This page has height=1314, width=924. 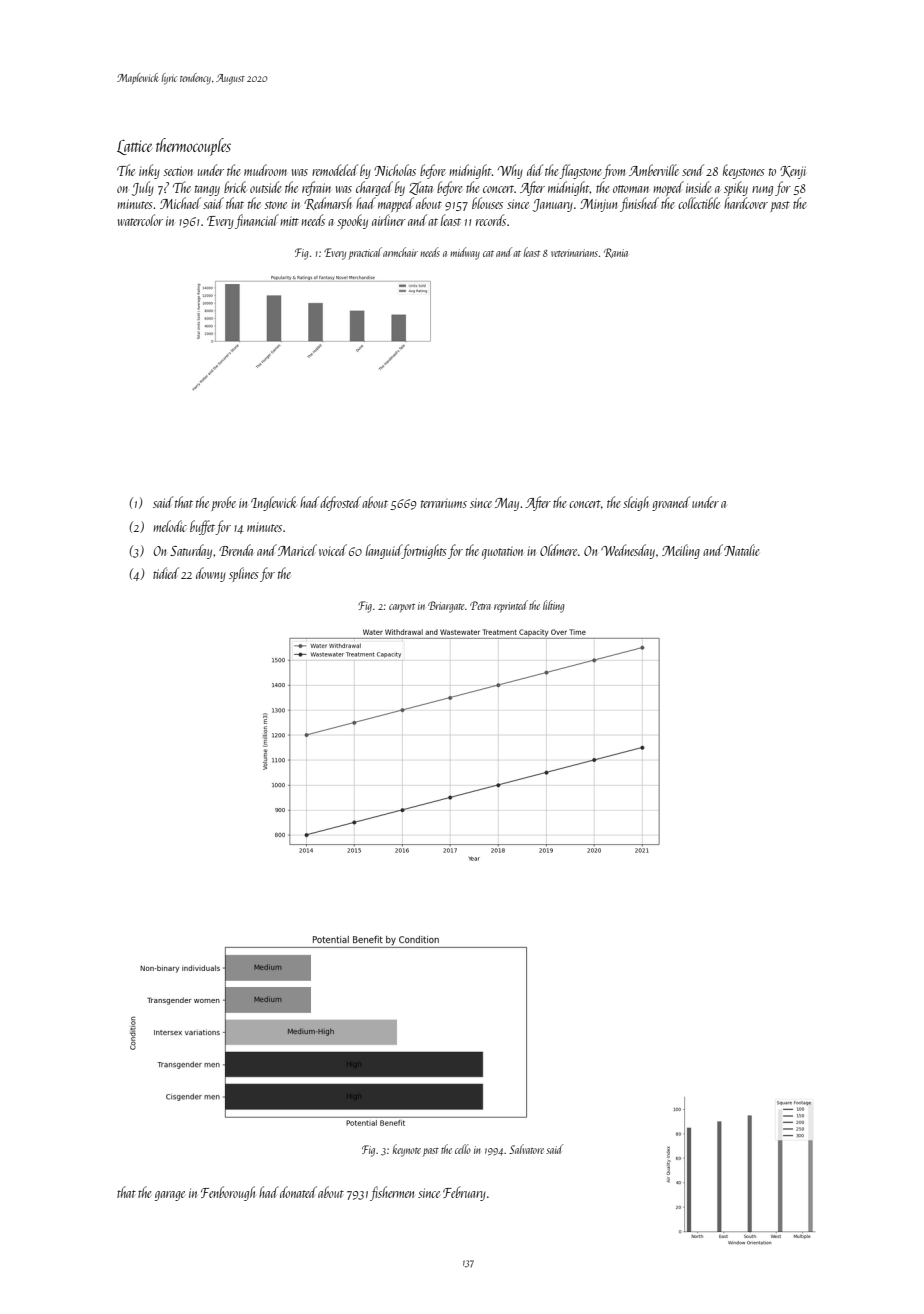 I want to click on Meiling, so click(x=681, y=551).
